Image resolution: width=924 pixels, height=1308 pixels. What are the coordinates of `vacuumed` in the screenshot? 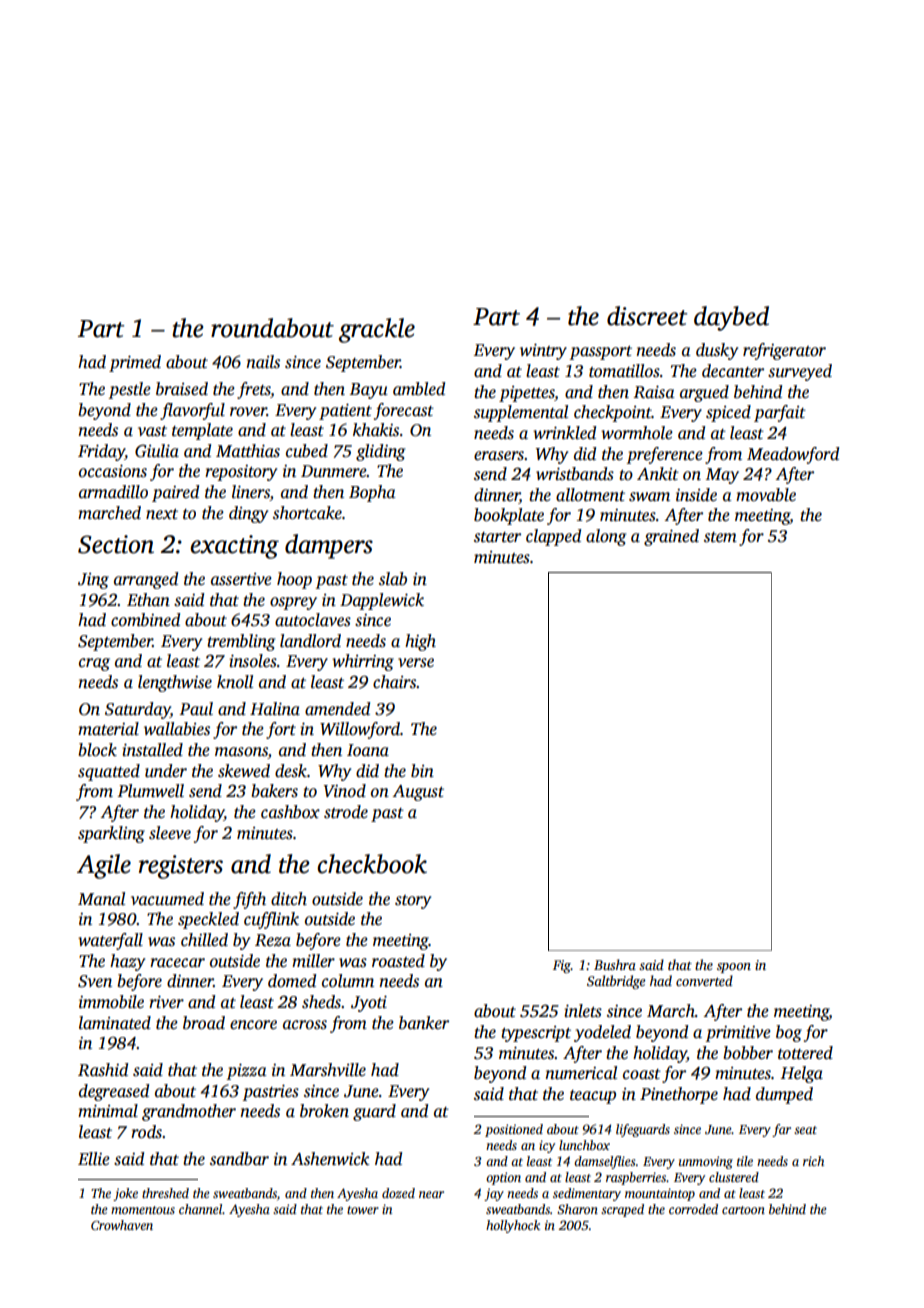 It's located at (167, 899).
